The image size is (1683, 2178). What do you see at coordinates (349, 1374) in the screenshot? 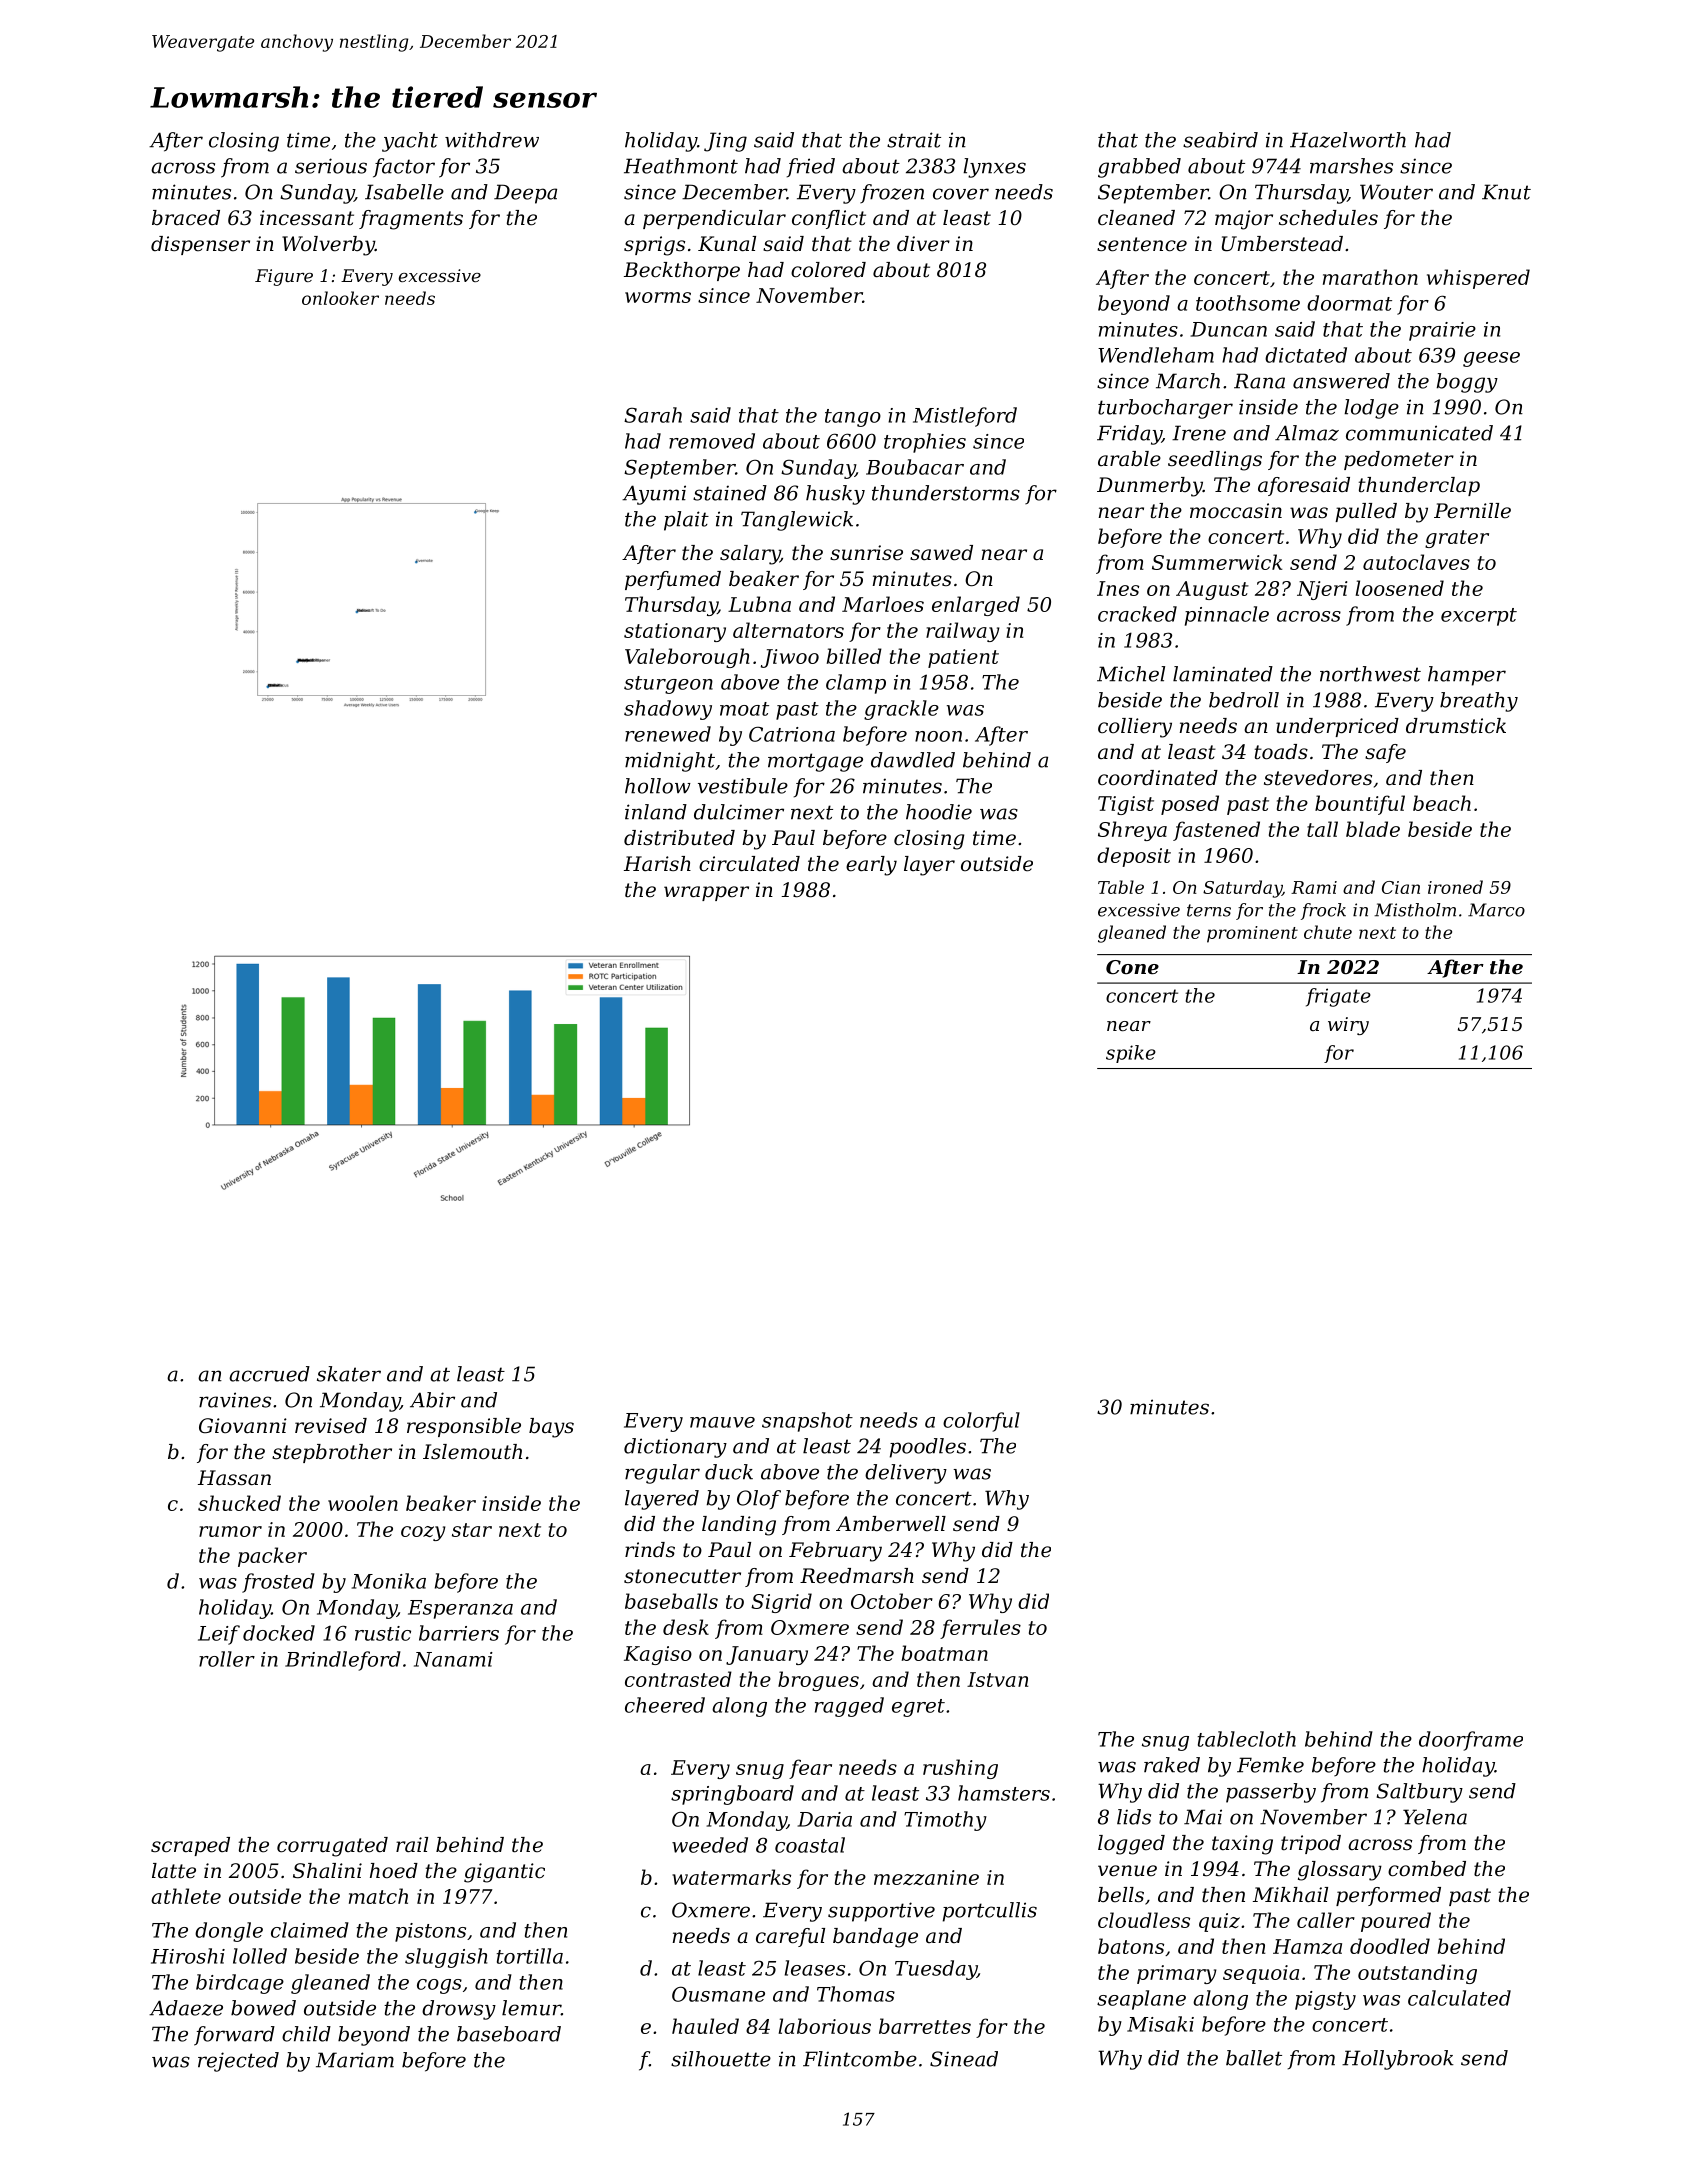
I see `skater` at bounding box center [349, 1374].
